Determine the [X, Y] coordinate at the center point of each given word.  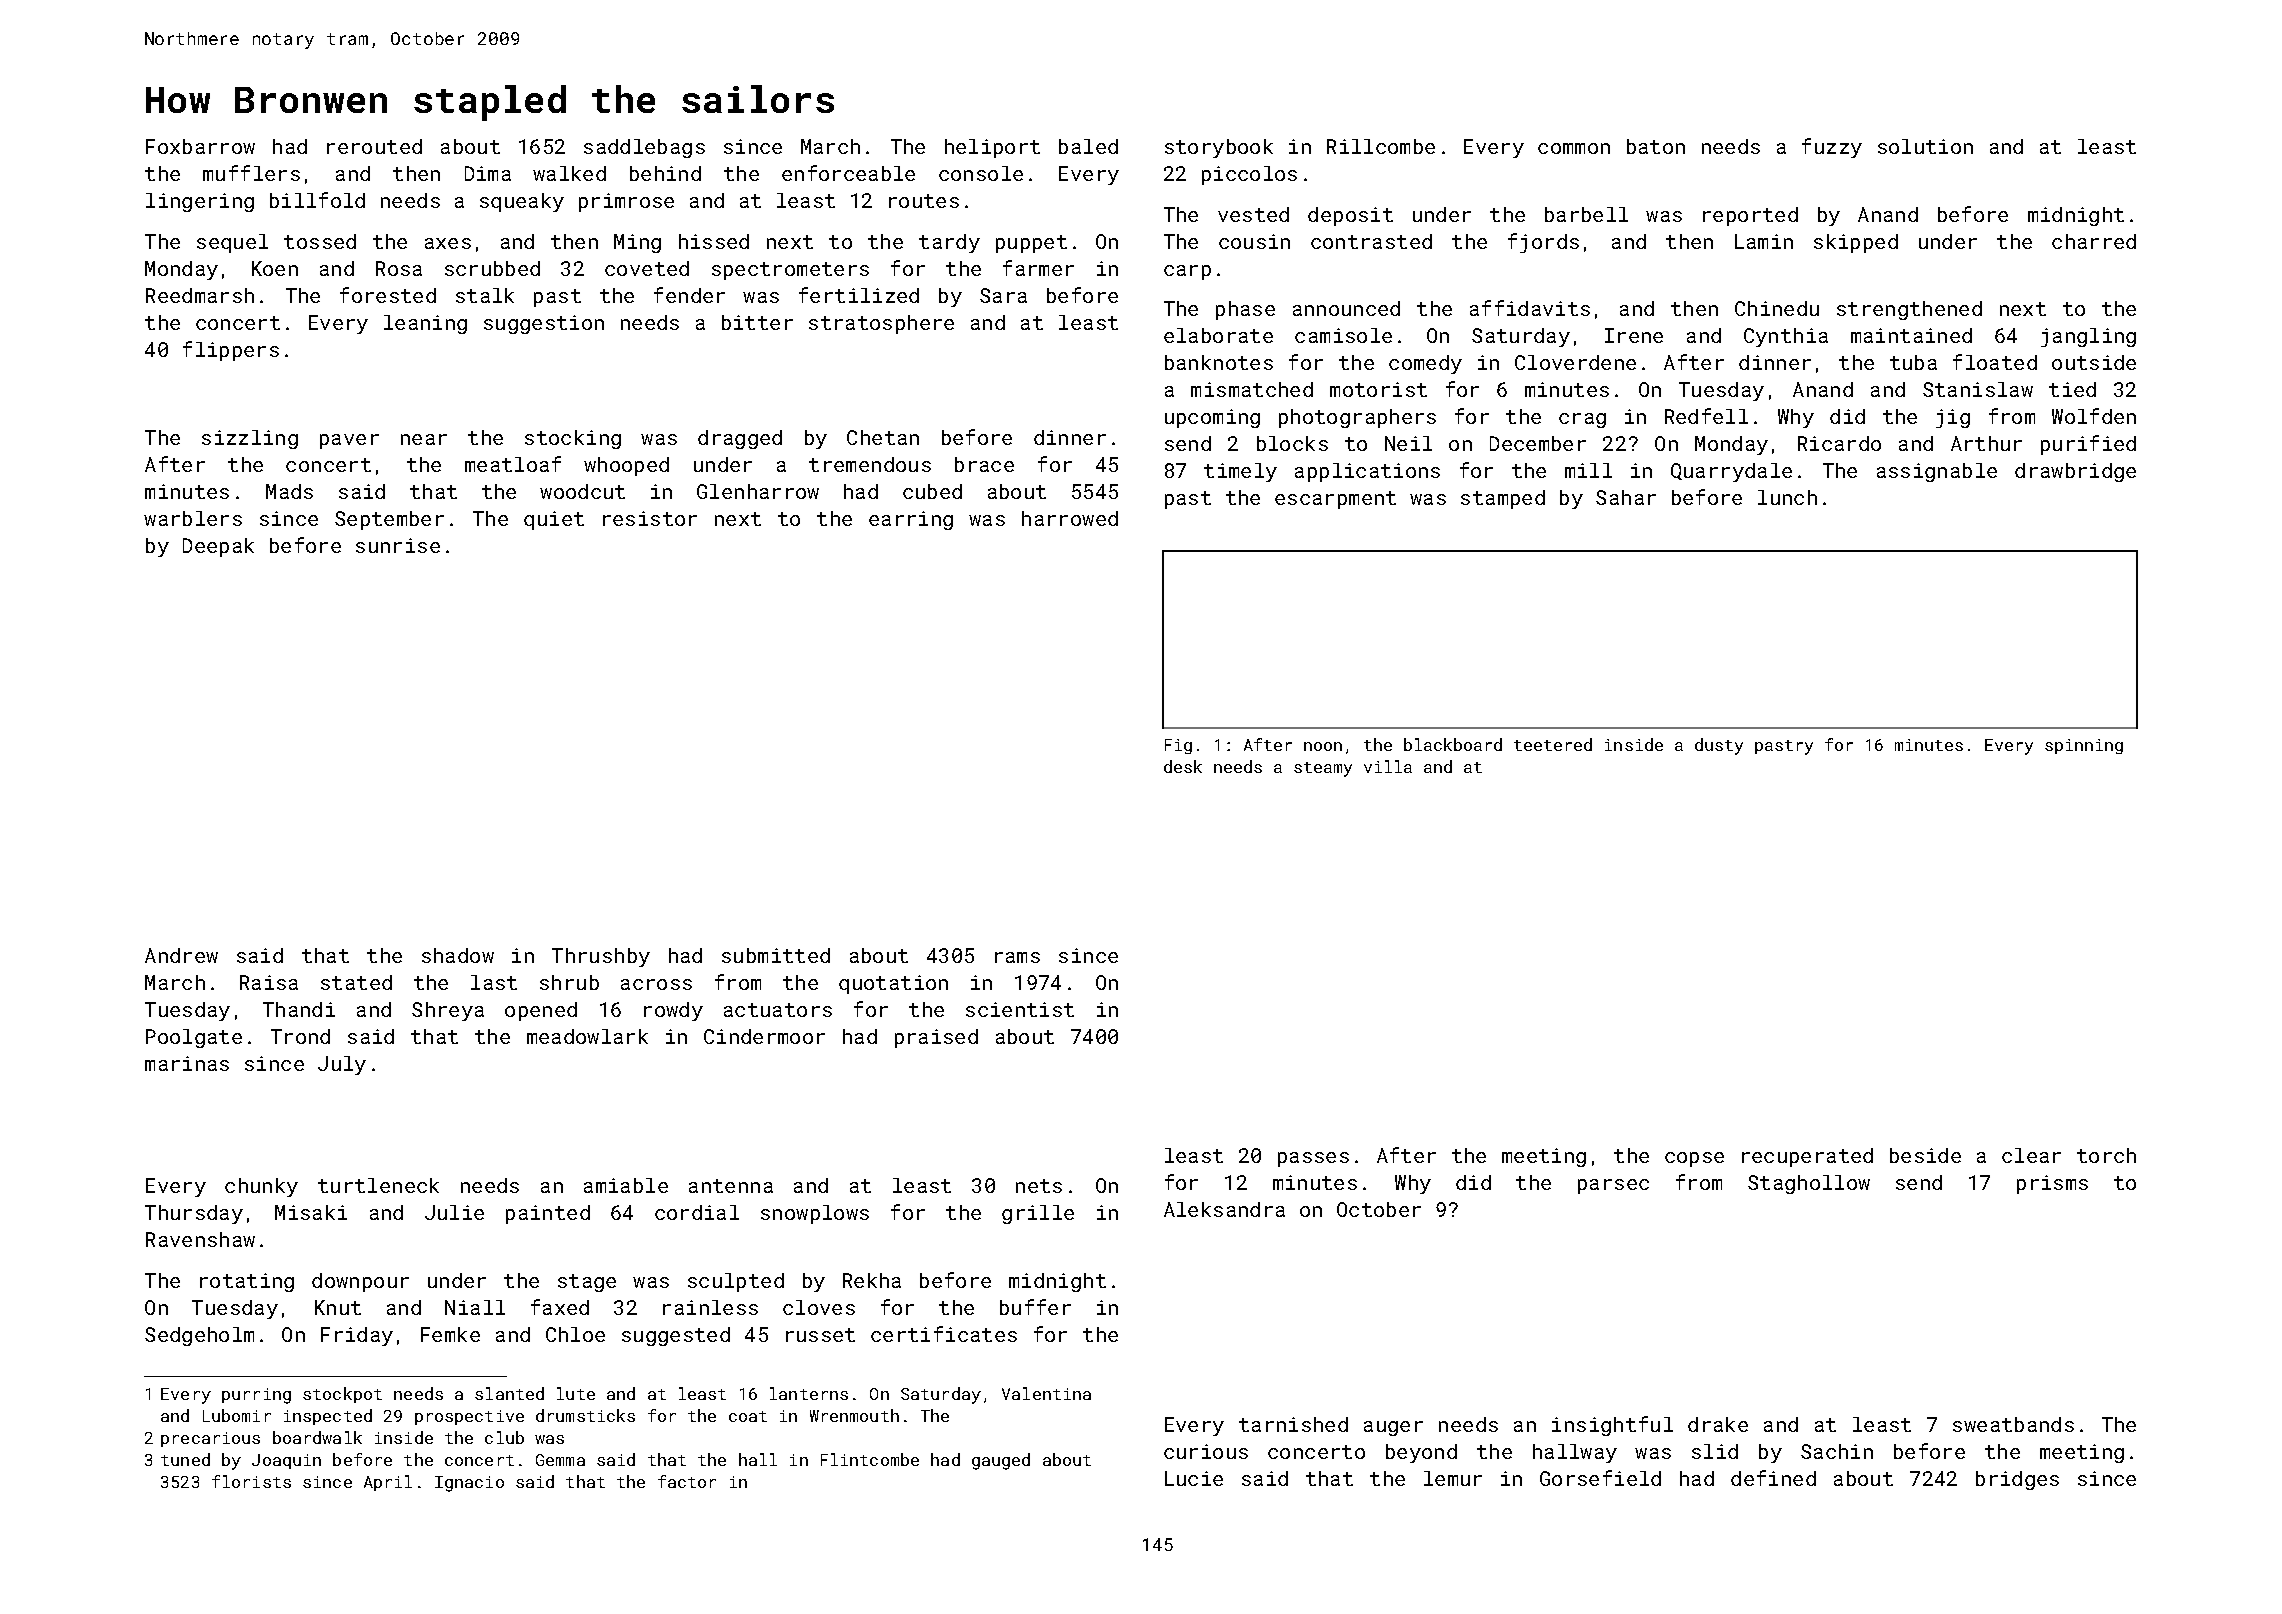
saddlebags [644, 148]
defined [1773, 1478]
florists [251, 1481]
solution [1925, 146]
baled [1088, 146]
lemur [1453, 1478]
